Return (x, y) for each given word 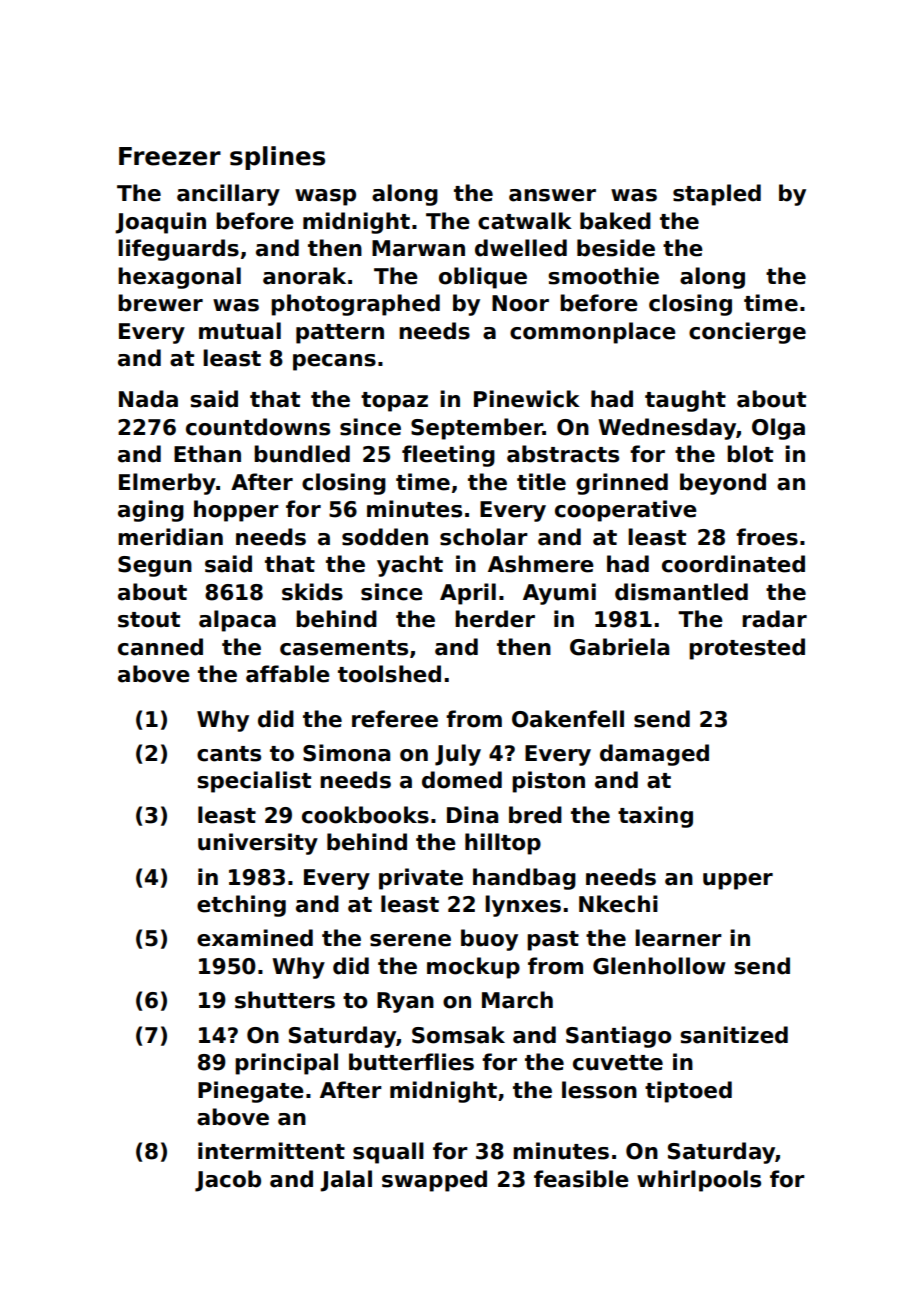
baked (615, 221)
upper (738, 881)
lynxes (523, 906)
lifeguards (178, 250)
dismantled (681, 592)
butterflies (411, 1062)
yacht (410, 566)
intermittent (271, 1151)
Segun (155, 566)
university (258, 844)
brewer (160, 303)
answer (552, 195)
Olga (778, 429)
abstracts (563, 454)
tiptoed (688, 1092)
